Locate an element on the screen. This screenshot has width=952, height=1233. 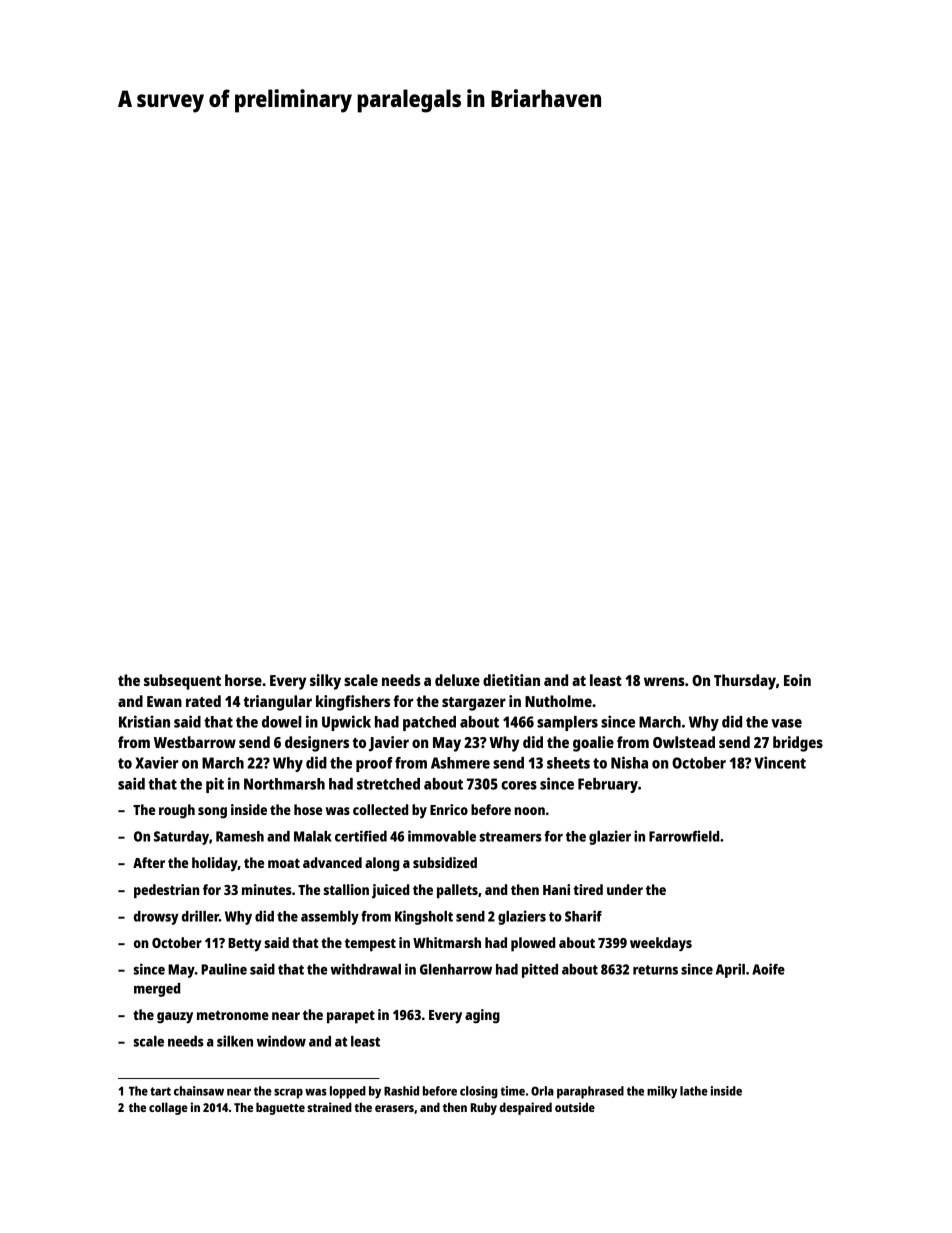
chainsaw is located at coordinates (199, 1091).
